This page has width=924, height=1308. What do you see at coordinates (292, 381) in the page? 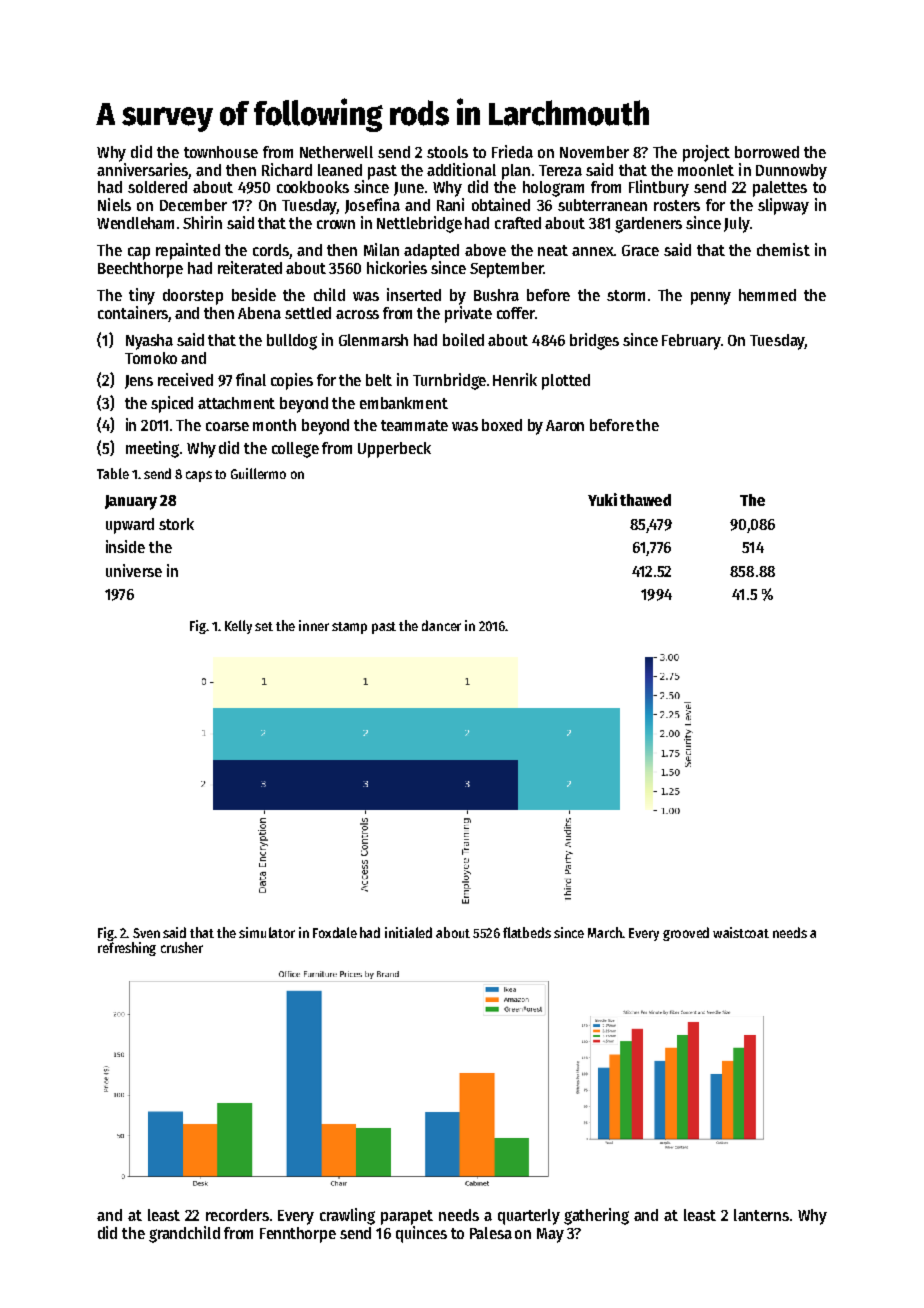
I see `copies` at bounding box center [292, 381].
